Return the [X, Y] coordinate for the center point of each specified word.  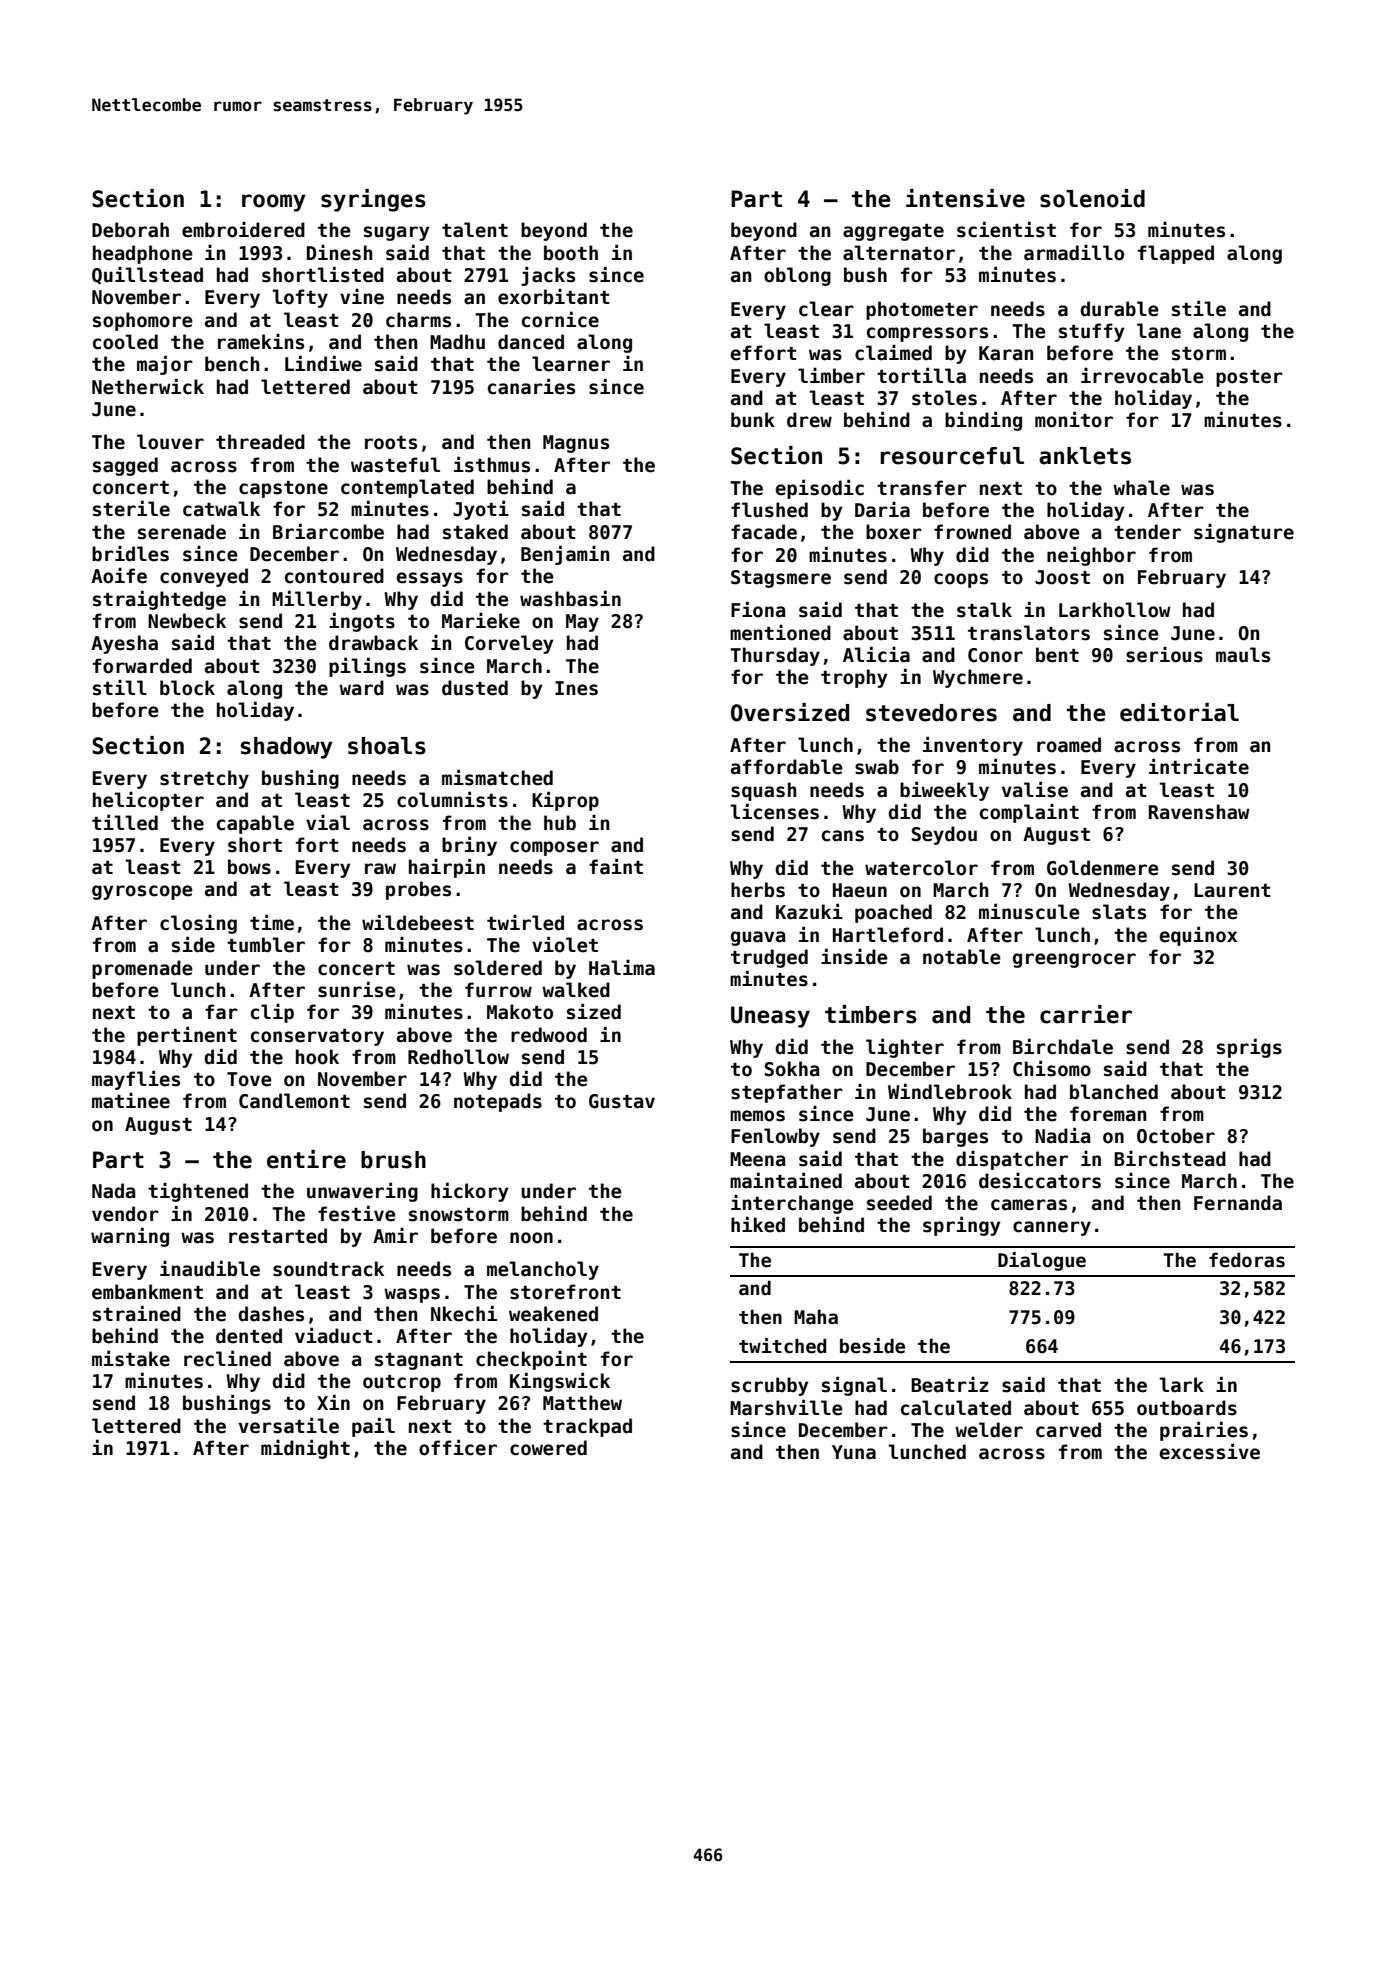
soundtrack [328, 1269]
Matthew [582, 1403]
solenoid [1092, 198]
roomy [274, 203]
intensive [965, 198]
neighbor [1091, 556]
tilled [125, 822]
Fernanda [1238, 1203]
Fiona [758, 609]
